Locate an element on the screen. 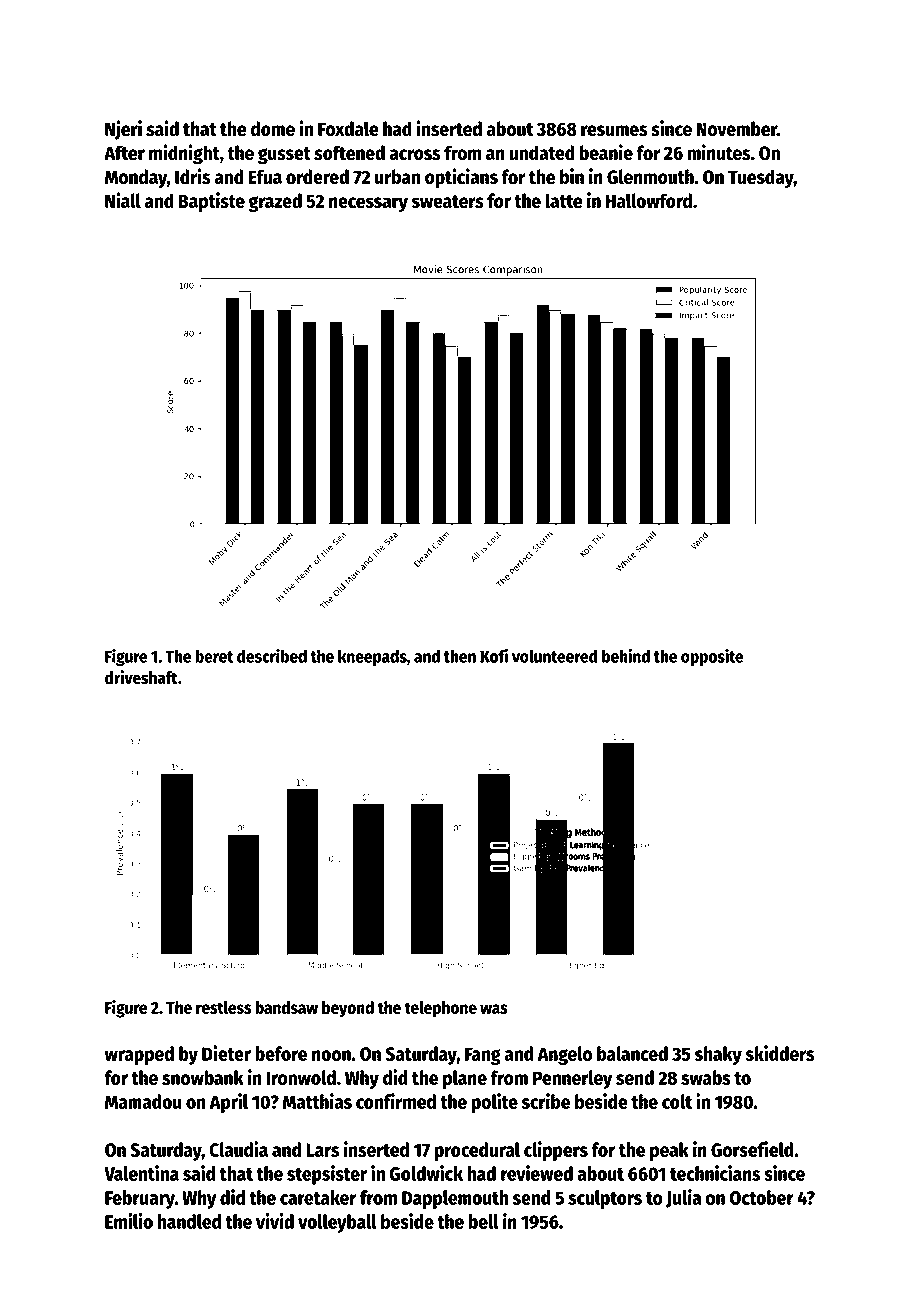  opposite is located at coordinates (712, 657).
